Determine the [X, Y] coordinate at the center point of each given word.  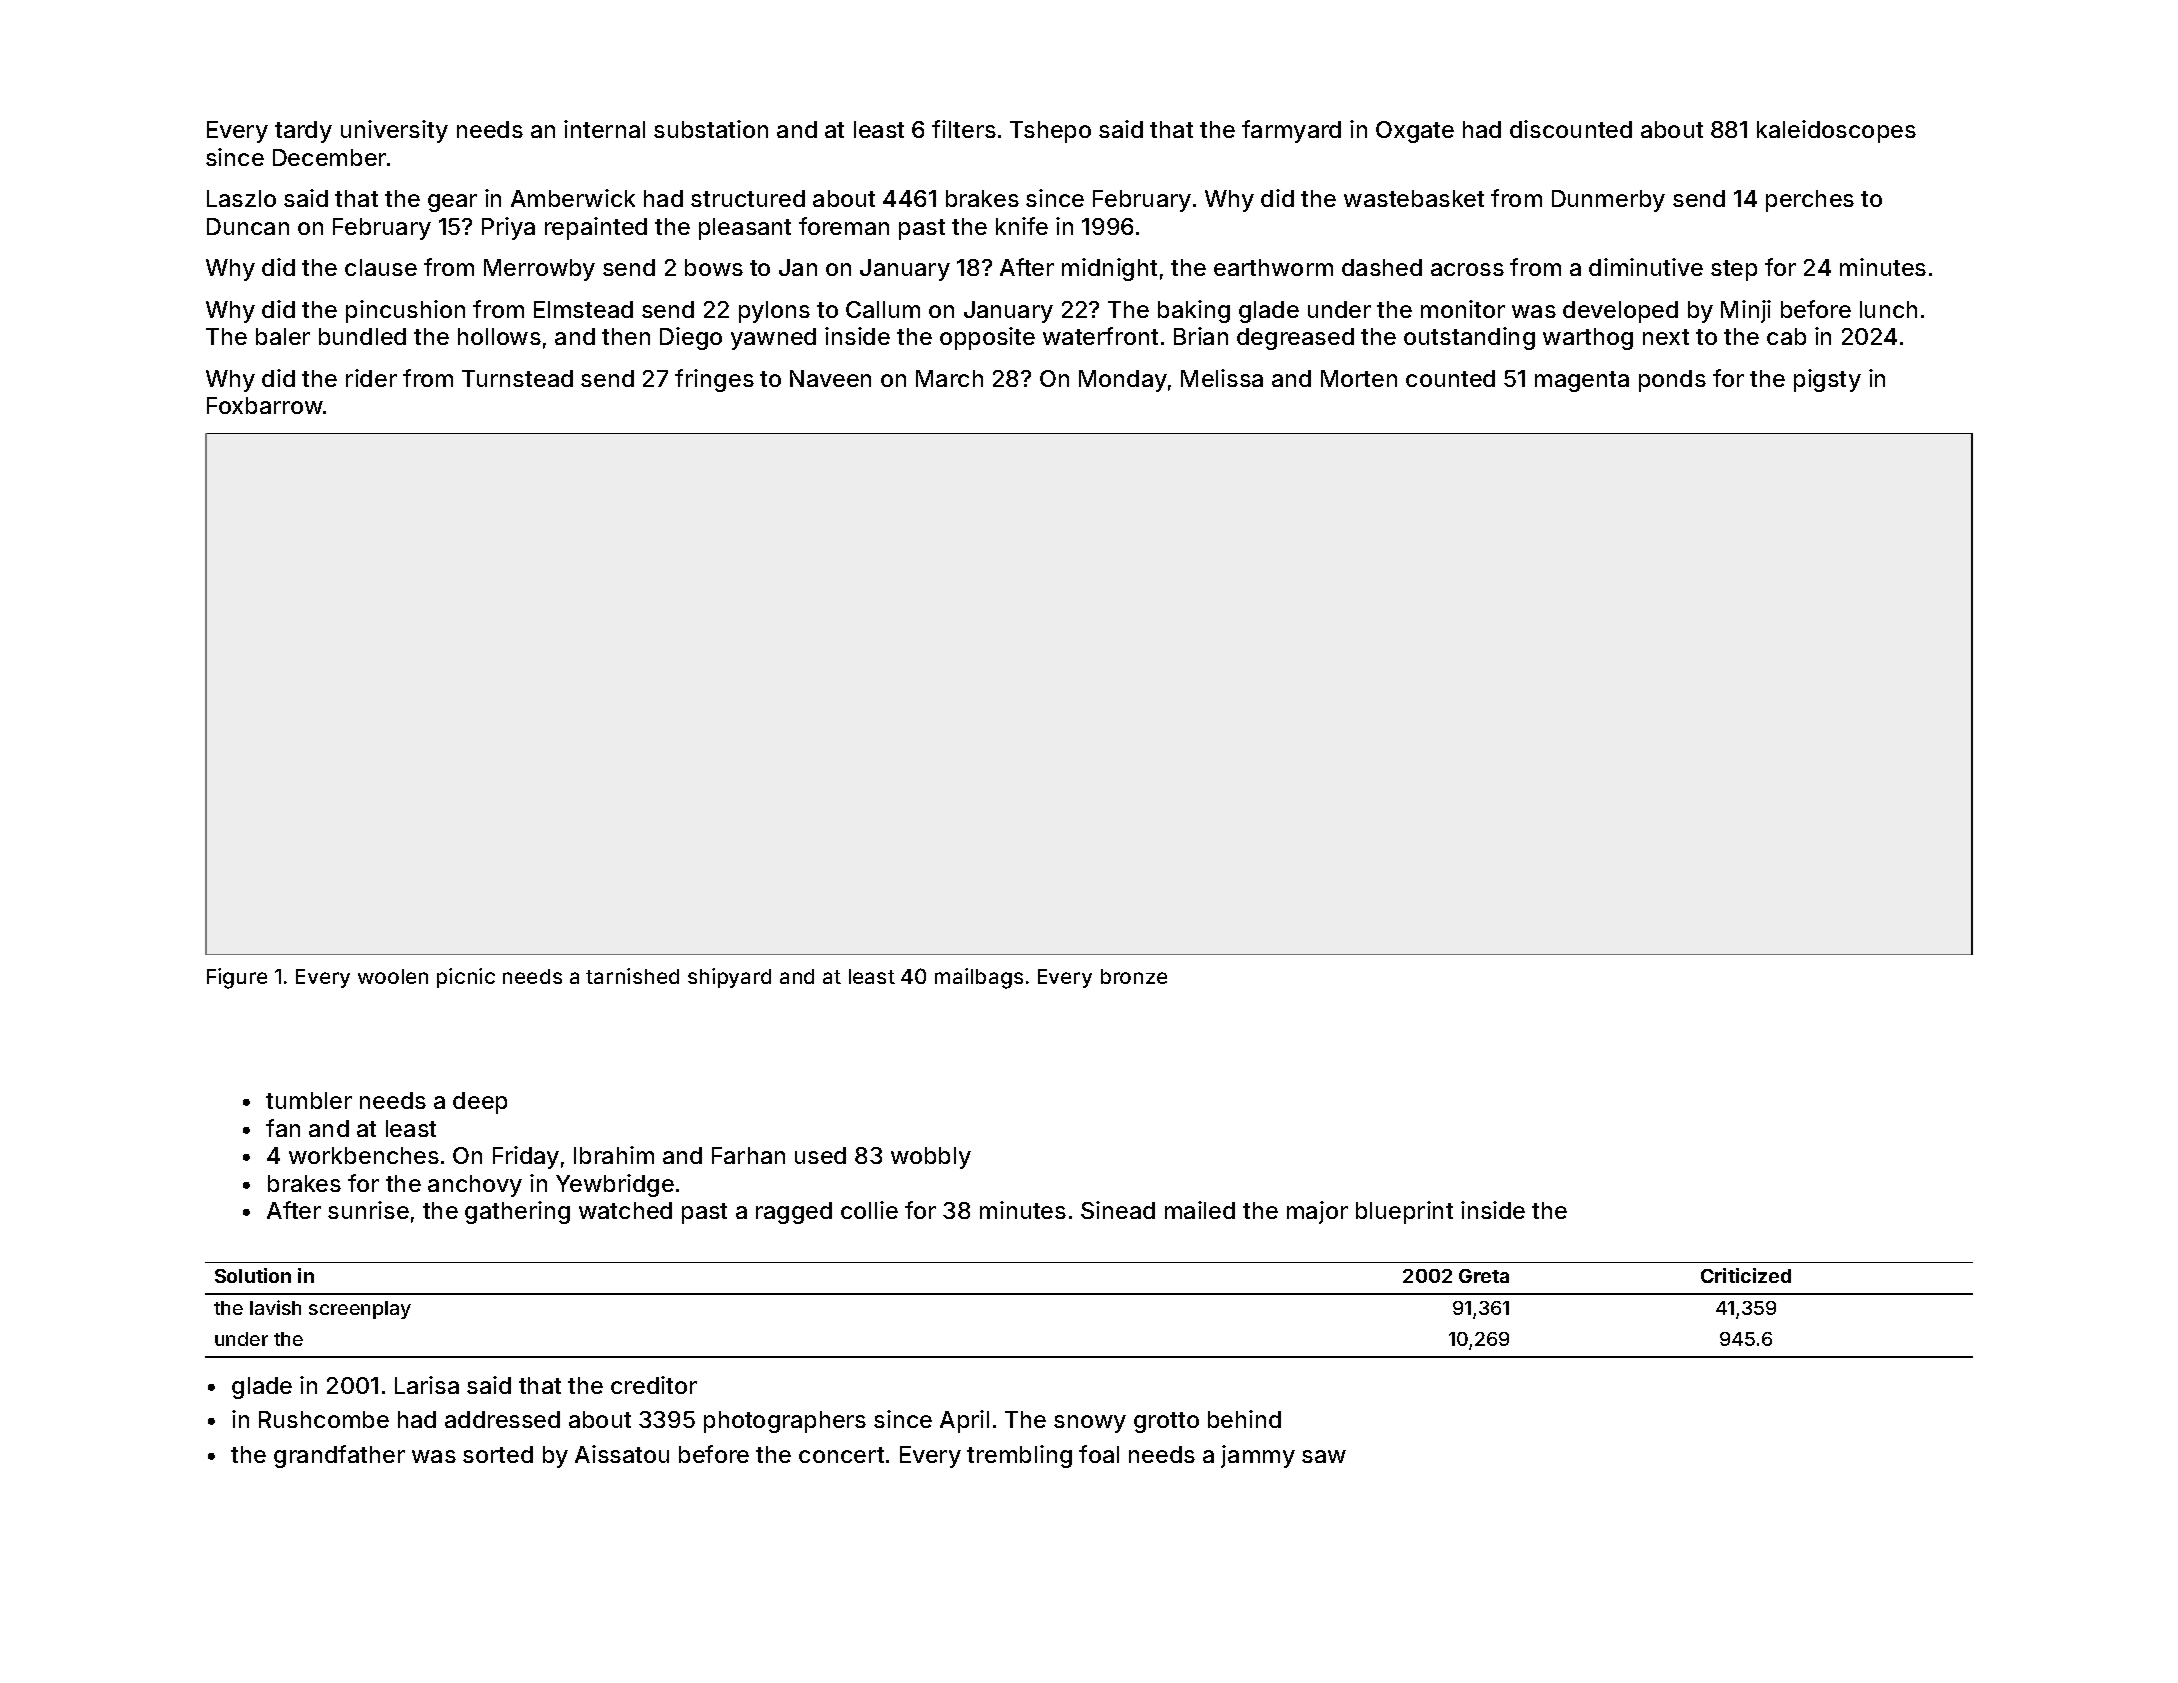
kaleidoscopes [1836, 131]
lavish [275, 1307]
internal [604, 129]
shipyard [729, 978]
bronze [1134, 976]
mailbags [979, 978]
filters [964, 129]
